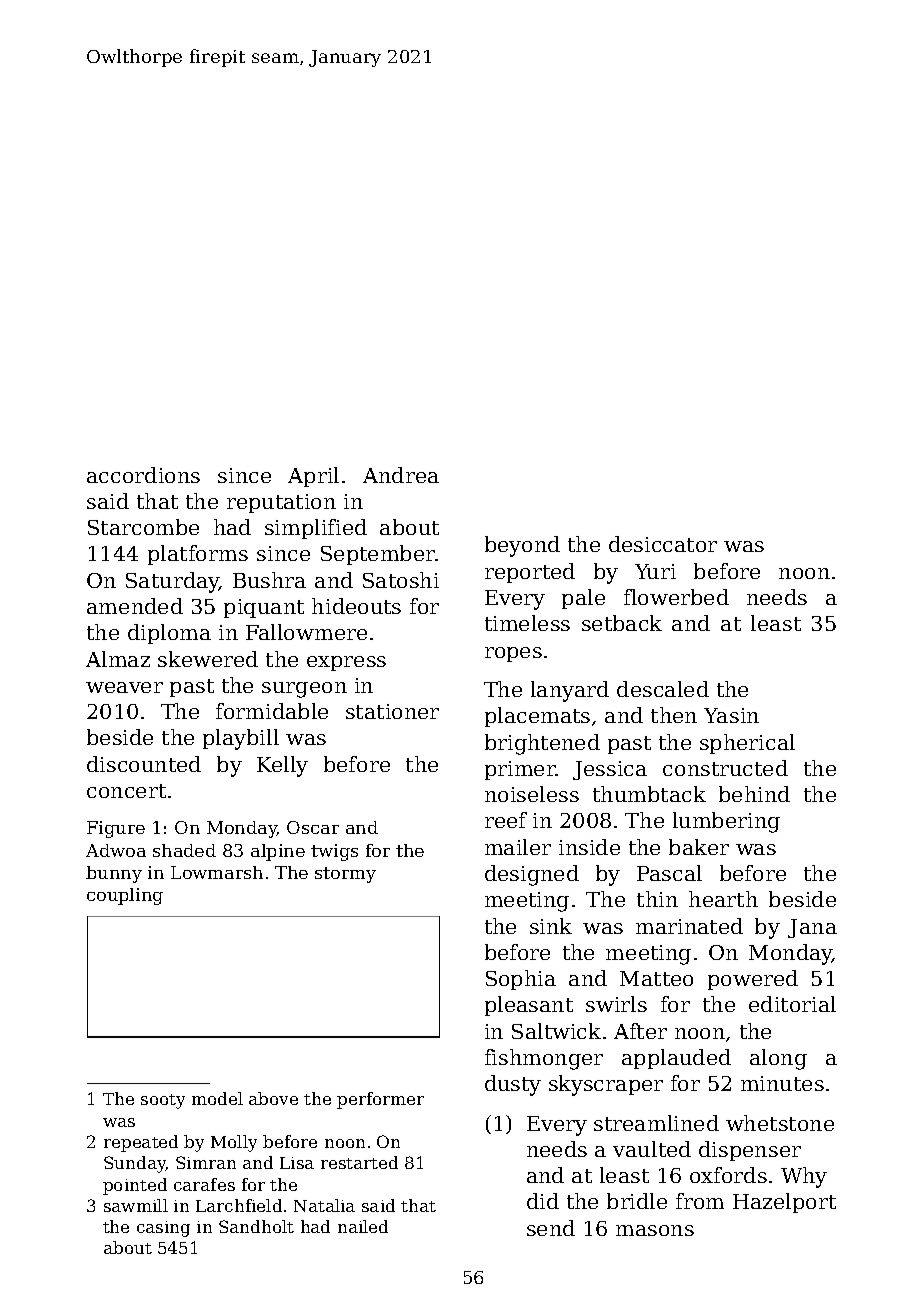  I want to click on masons, so click(655, 1230).
